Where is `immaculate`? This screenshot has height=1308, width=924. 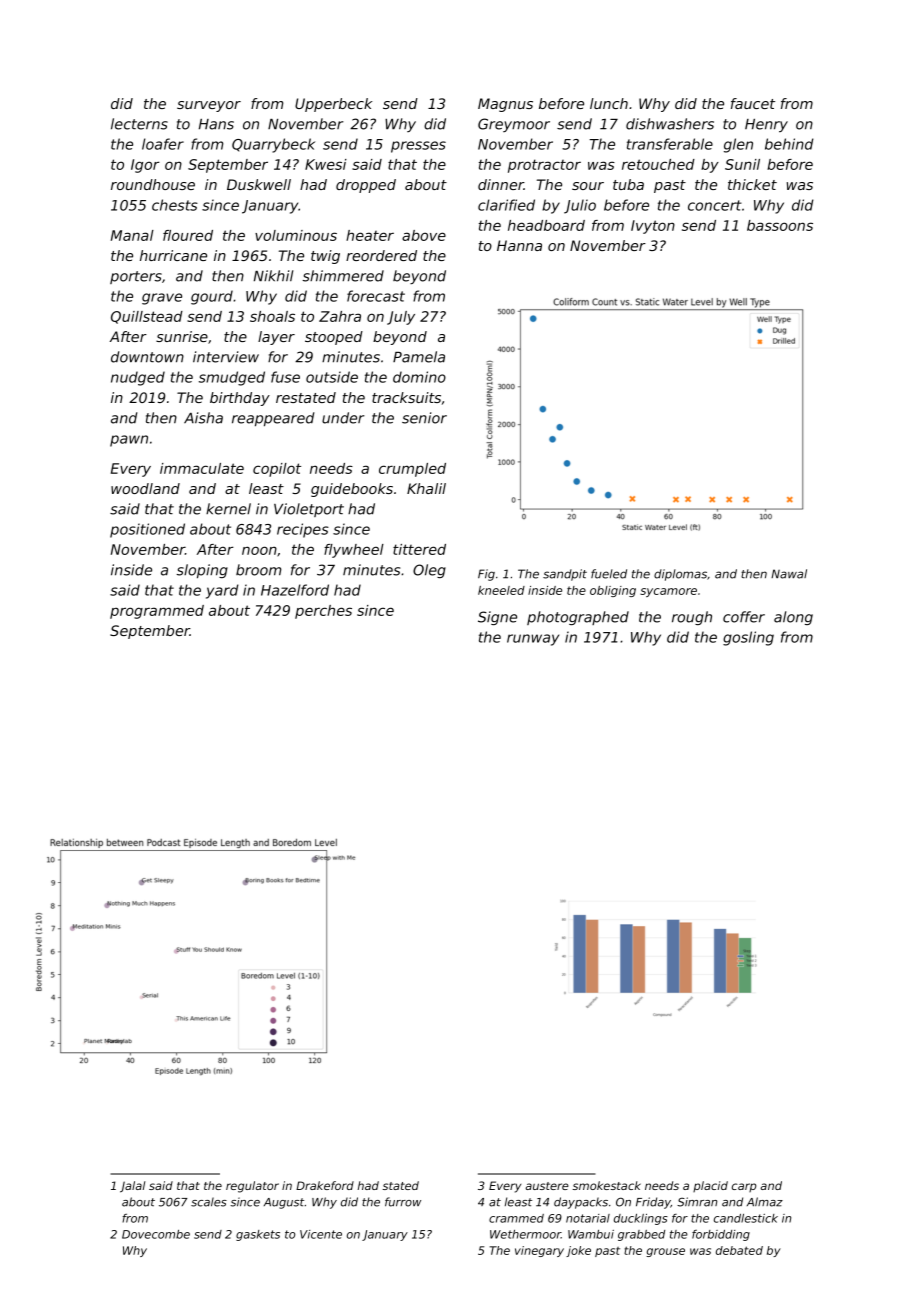
immaculate is located at coordinates (202, 468).
